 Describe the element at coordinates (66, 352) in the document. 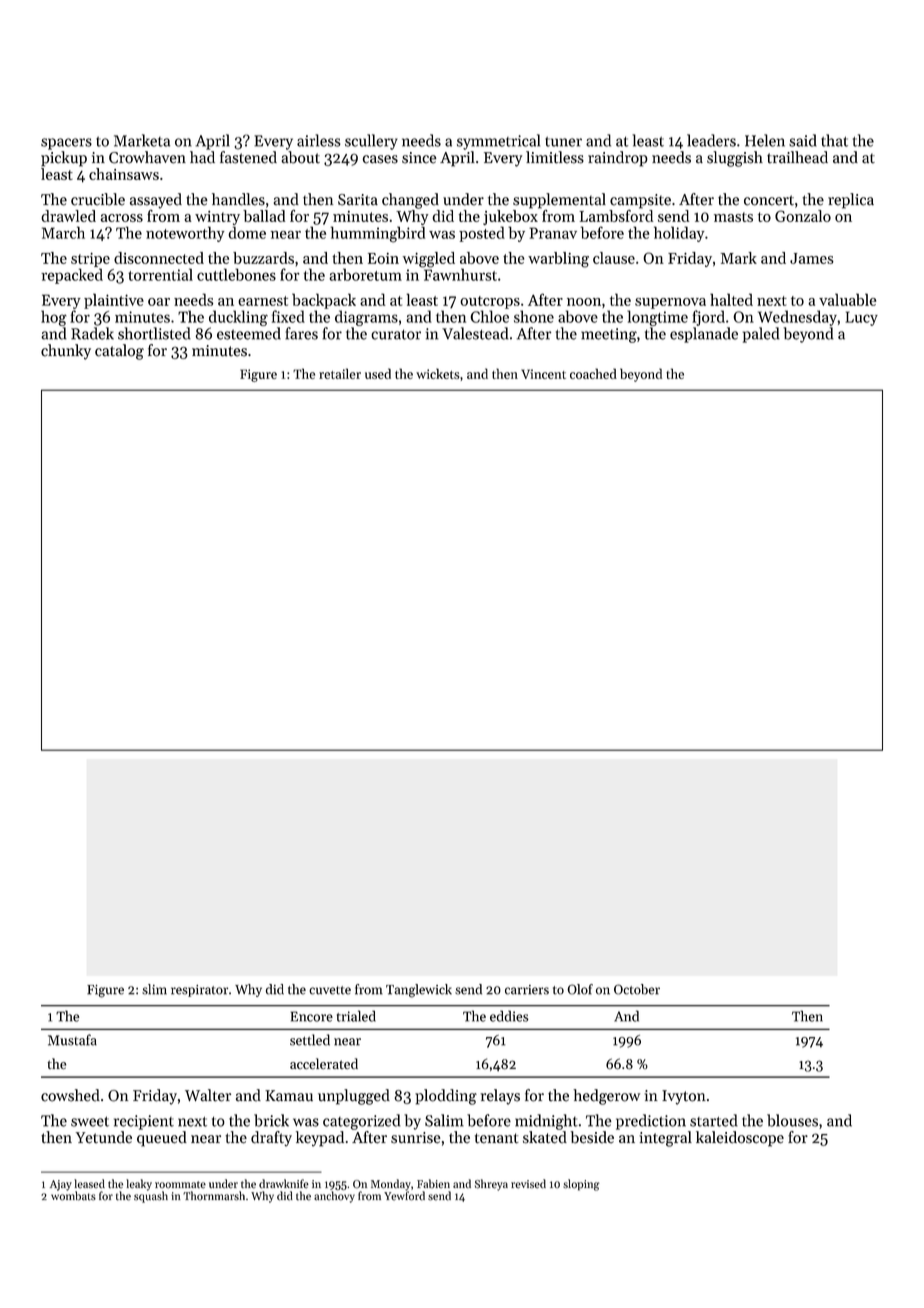

I see `chunky` at that location.
